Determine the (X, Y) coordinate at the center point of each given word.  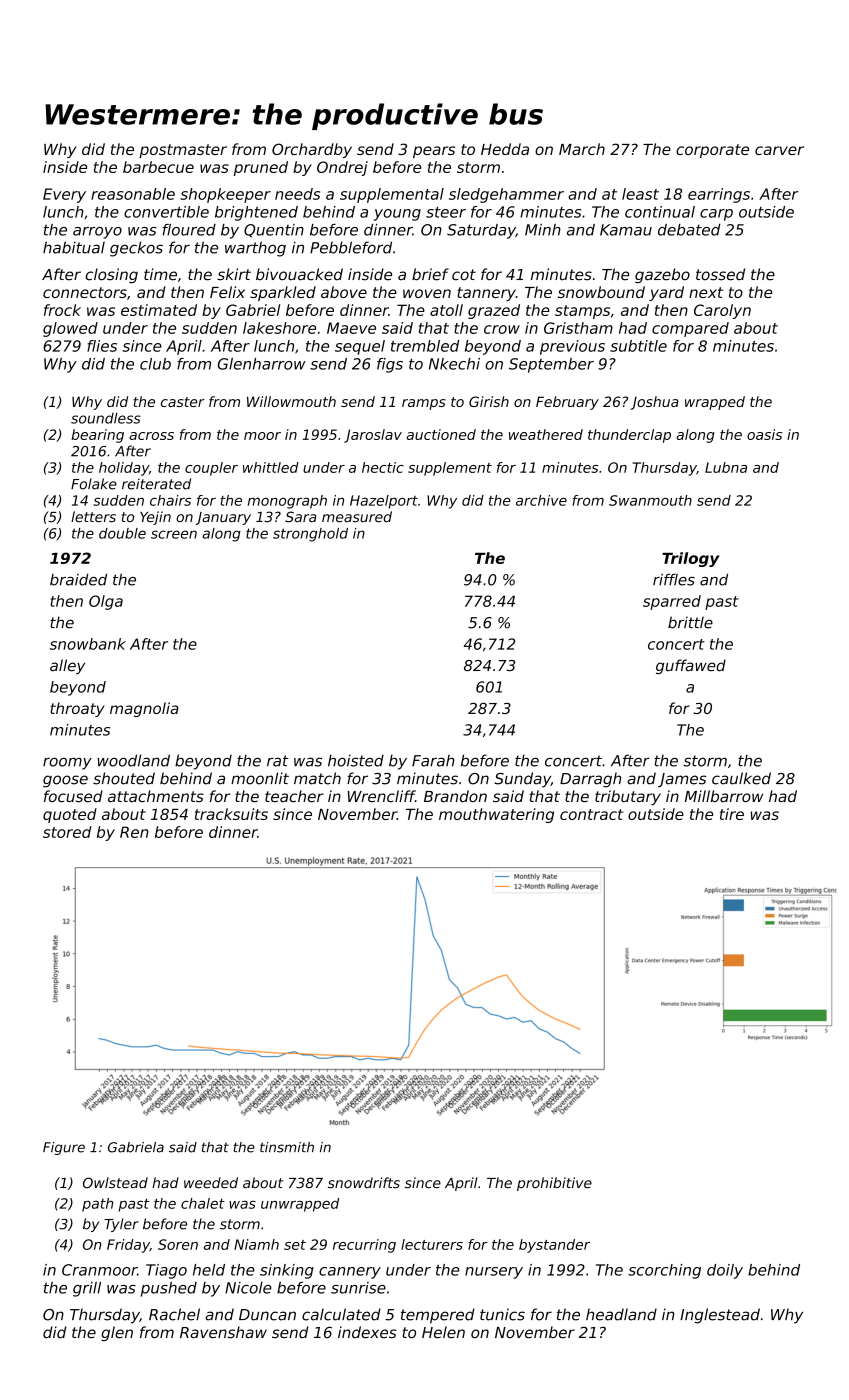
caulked (741, 778)
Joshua (654, 403)
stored (67, 832)
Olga (106, 602)
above (344, 292)
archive (541, 500)
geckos (136, 249)
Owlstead (115, 1183)
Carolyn (722, 311)
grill (87, 1289)
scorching (664, 1271)
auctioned (441, 434)
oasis (764, 434)
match (317, 778)
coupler (211, 469)
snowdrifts (364, 1183)
